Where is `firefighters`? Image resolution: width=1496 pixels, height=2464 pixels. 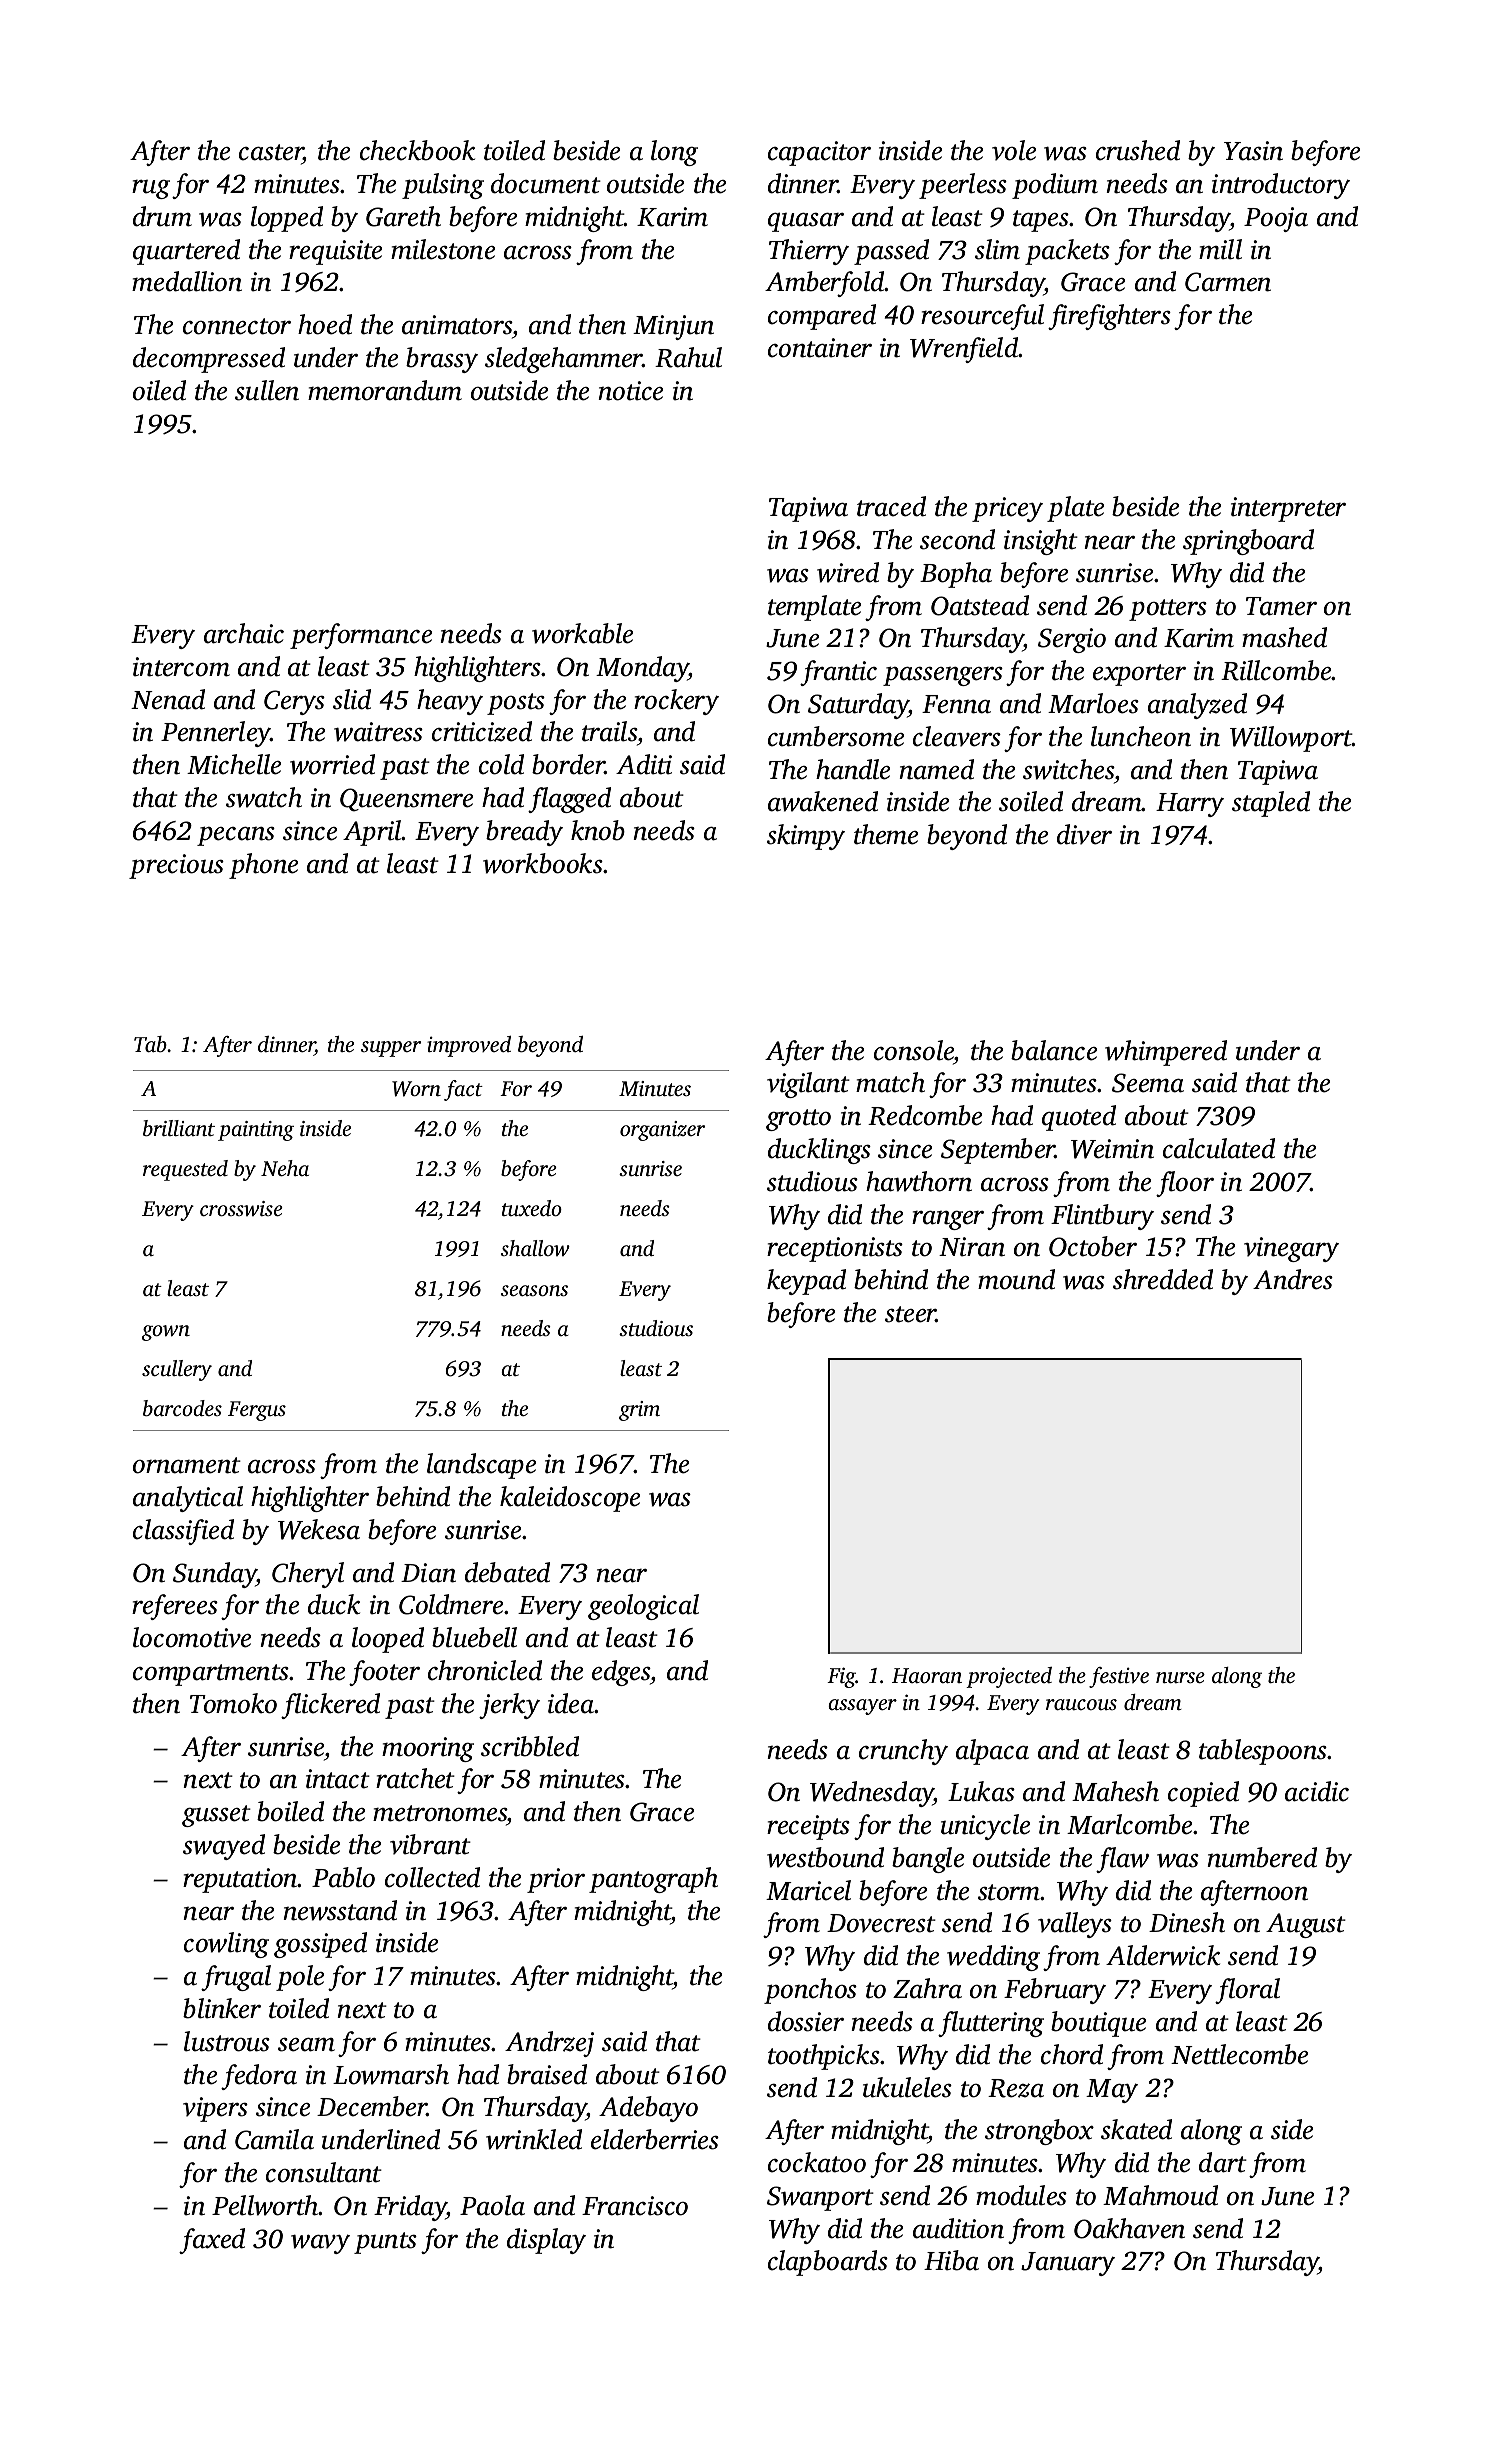
firefighters is located at coordinates (1109, 317).
